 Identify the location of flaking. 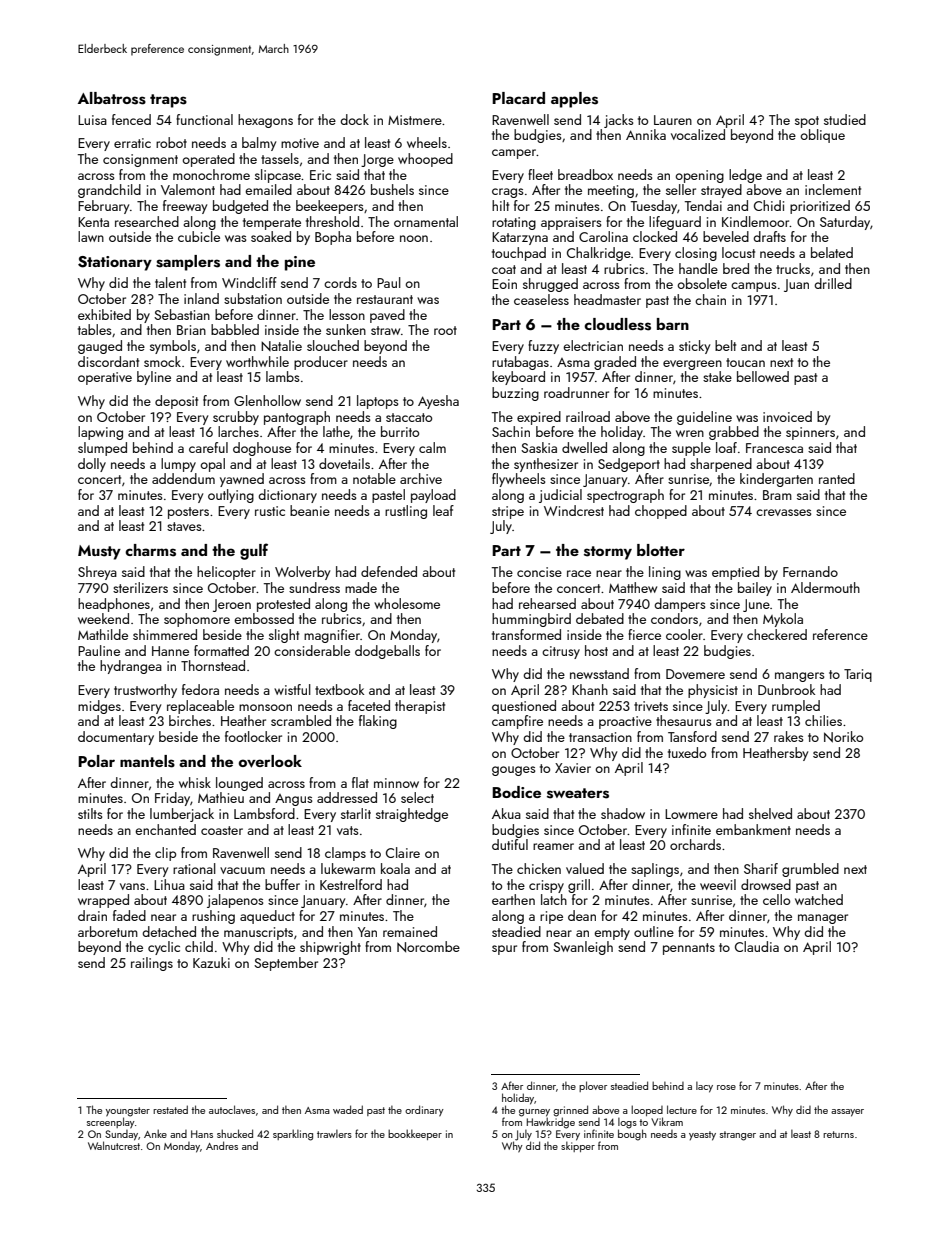
(378, 722).
